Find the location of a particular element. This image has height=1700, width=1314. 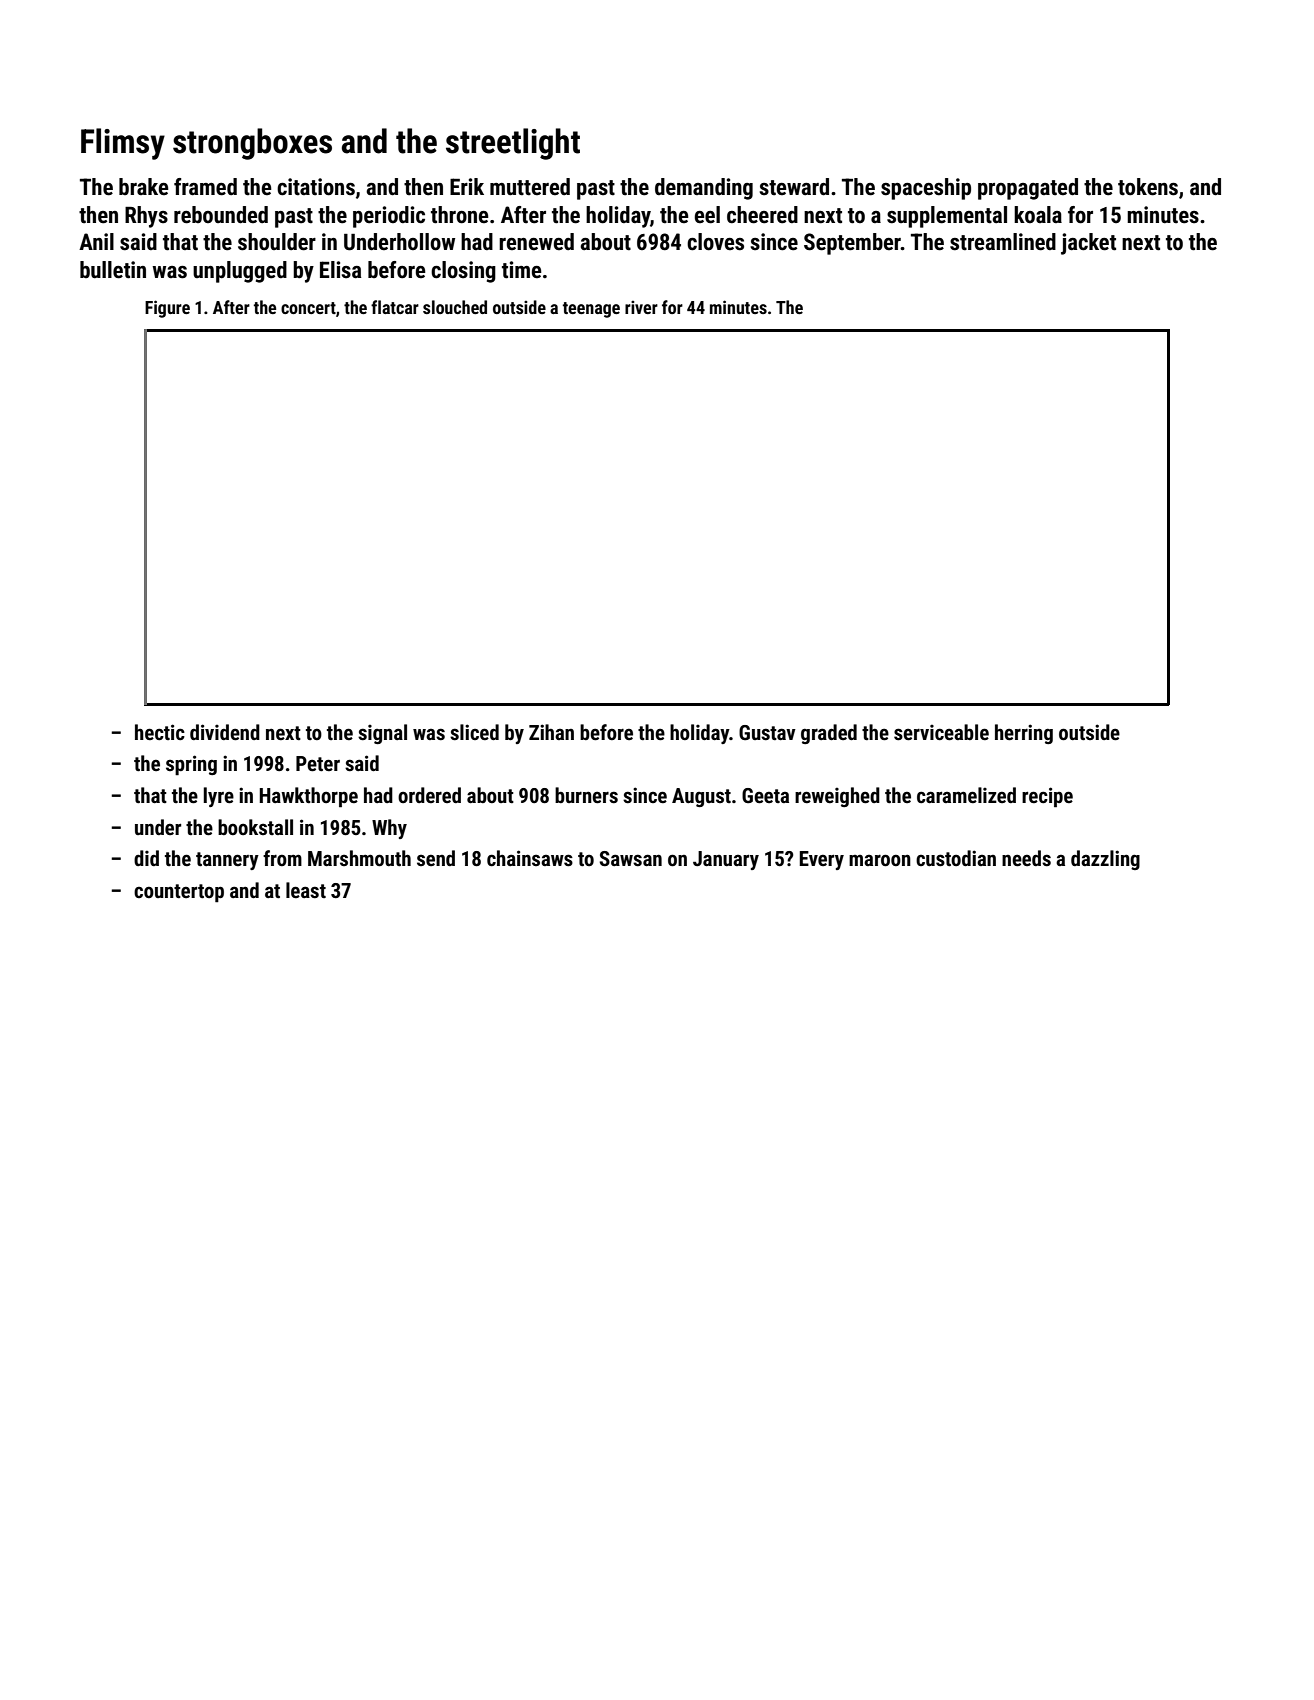

spaceship is located at coordinates (926, 189).
